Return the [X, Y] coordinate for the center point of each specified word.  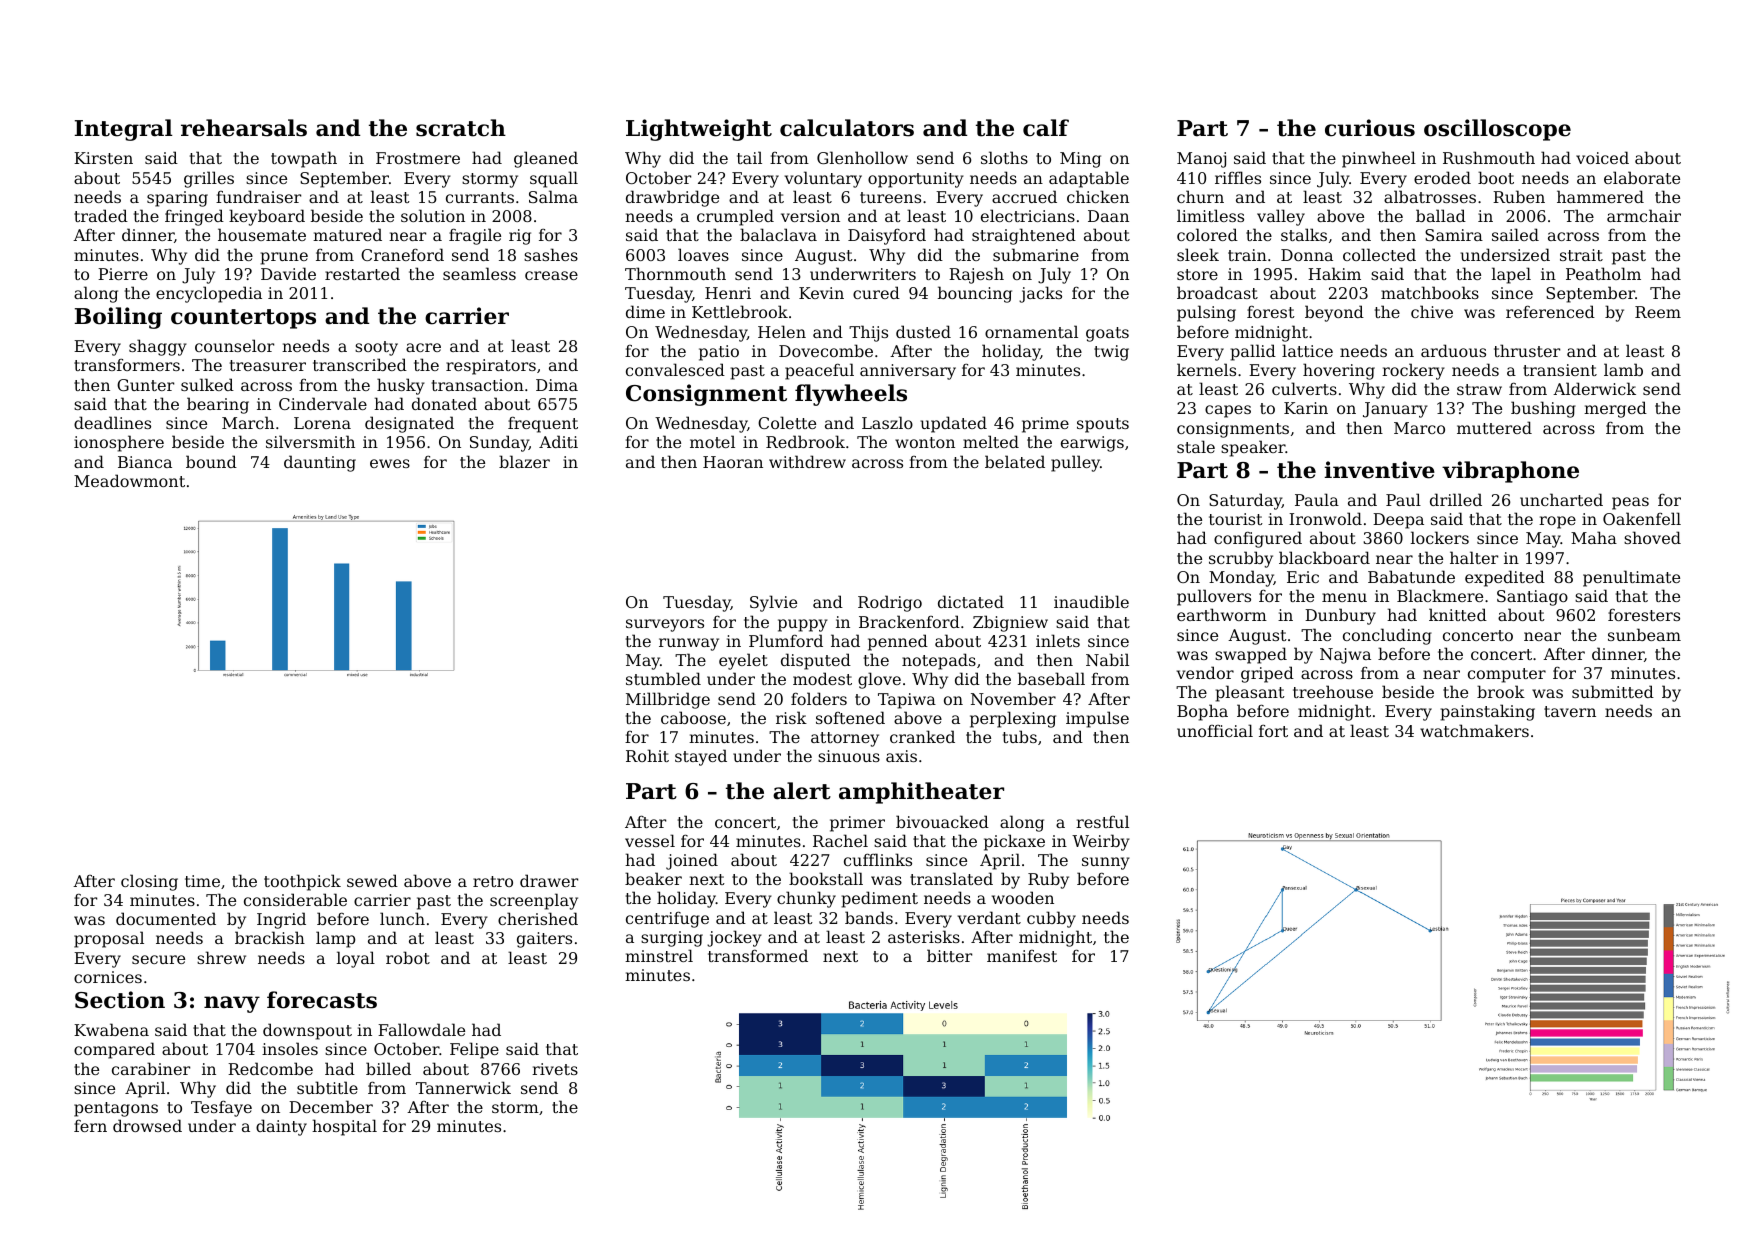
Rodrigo [890, 603]
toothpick [302, 882]
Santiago [1532, 598]
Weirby [1101, 842]
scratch [461, 128]
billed [388, 1068]
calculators [847, 128]
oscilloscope [1497, 130]
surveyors [665, 625]
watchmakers [1474, 730]
